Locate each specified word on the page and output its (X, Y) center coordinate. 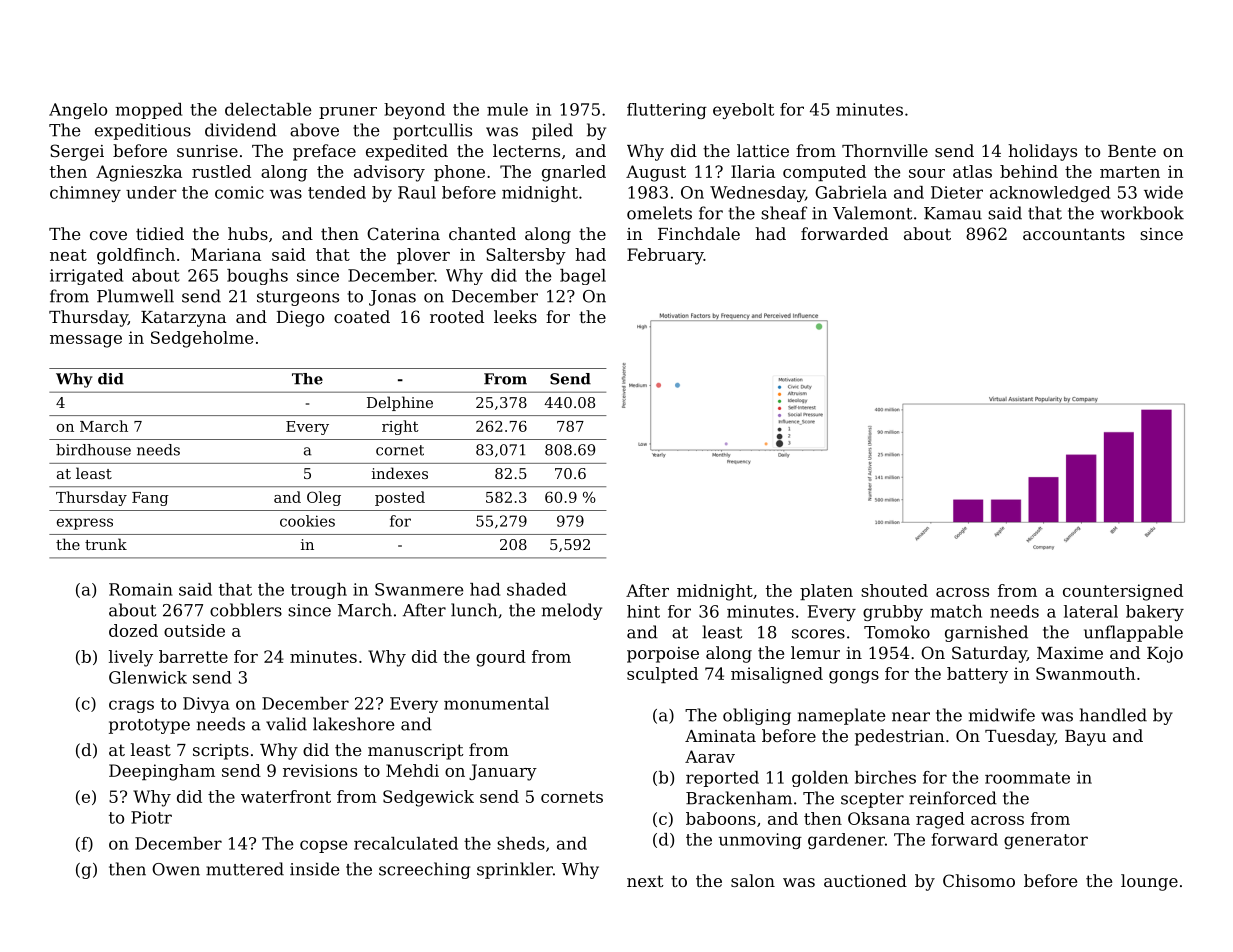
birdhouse (93, 450)
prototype (149, 726)
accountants (1074, 234)
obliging (757, 716)
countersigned (1123, 592)
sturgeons (298, 298)
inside (315, 869)
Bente (1132, 151)
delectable (268, 109)
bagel (583, 277)
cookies (307, 521)
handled (1113, 715)
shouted (894, 590)
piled (552, 131)
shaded (536, 589)
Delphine (400, 403)
